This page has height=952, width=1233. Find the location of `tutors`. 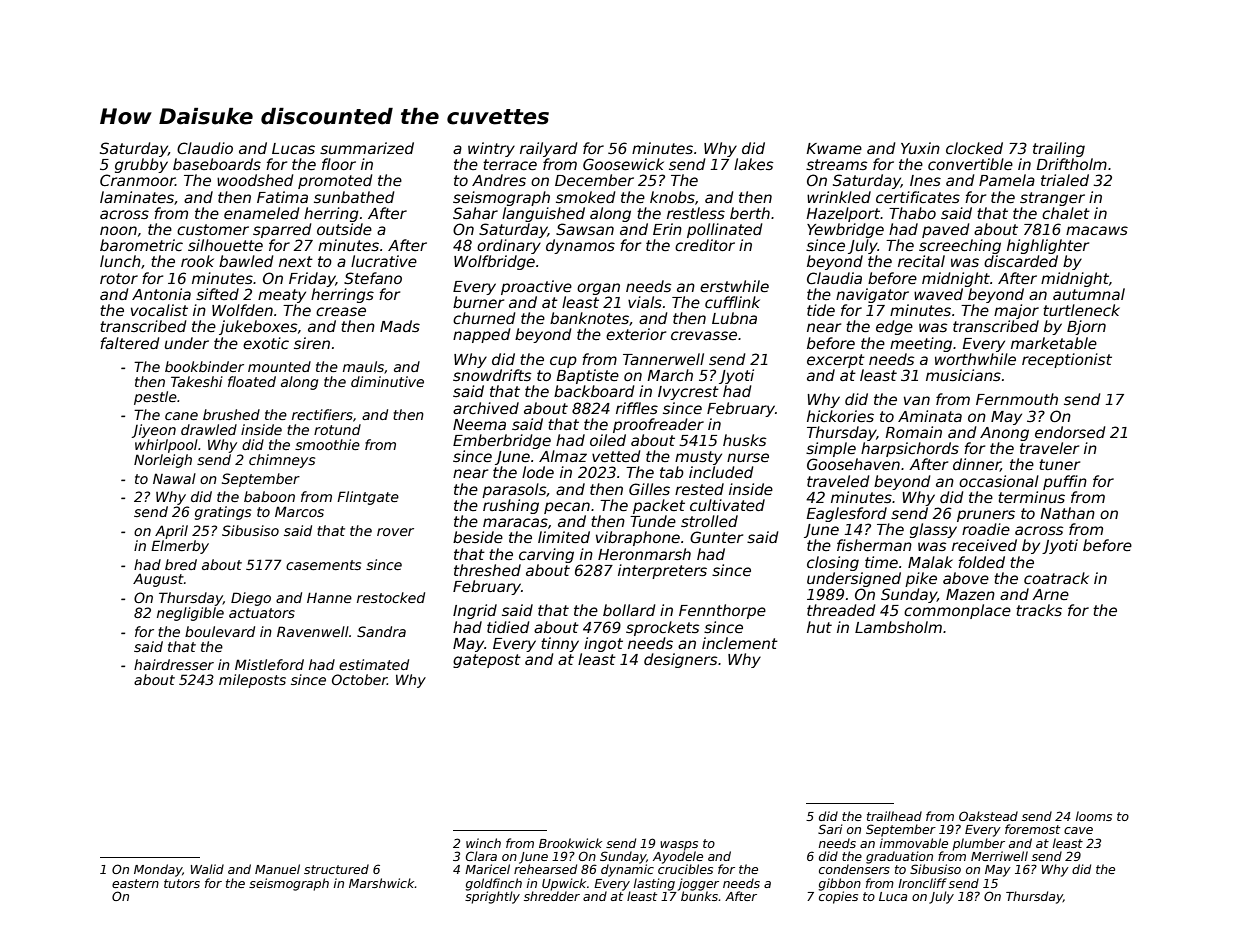

tutors is located at coordinates (182, 883).
